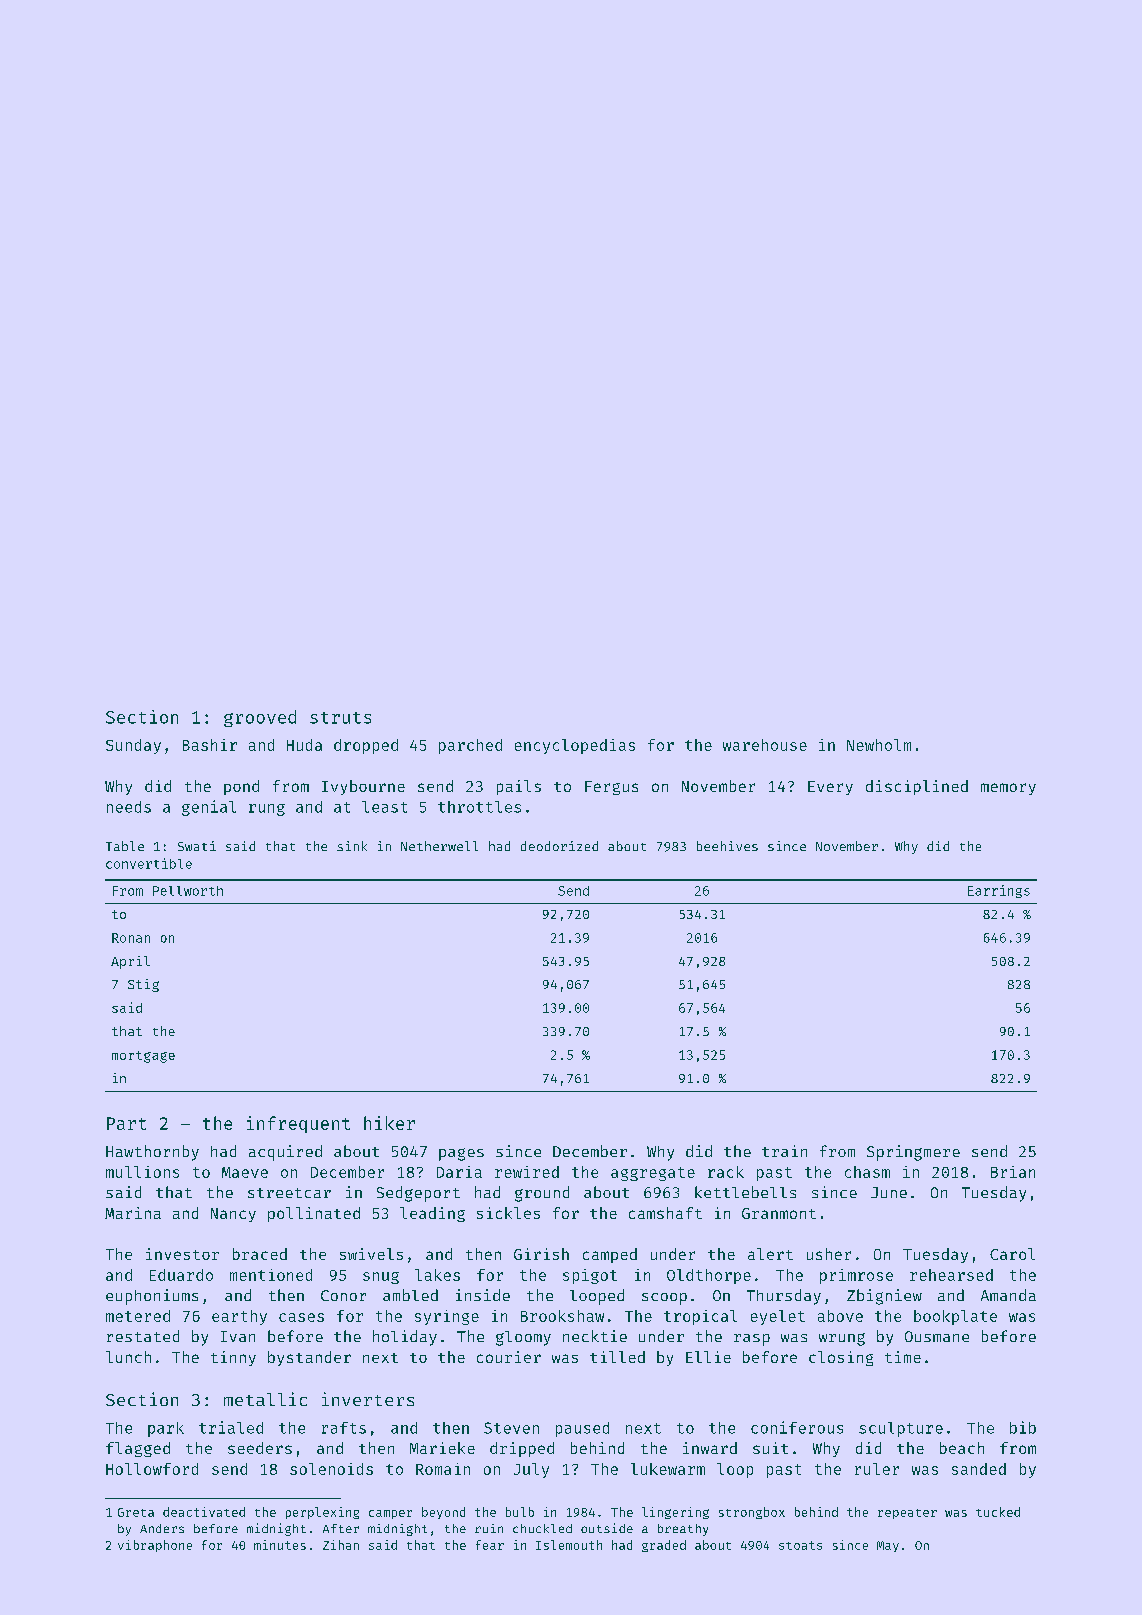  I want to click on encyclopedias, so click(575, 746).
